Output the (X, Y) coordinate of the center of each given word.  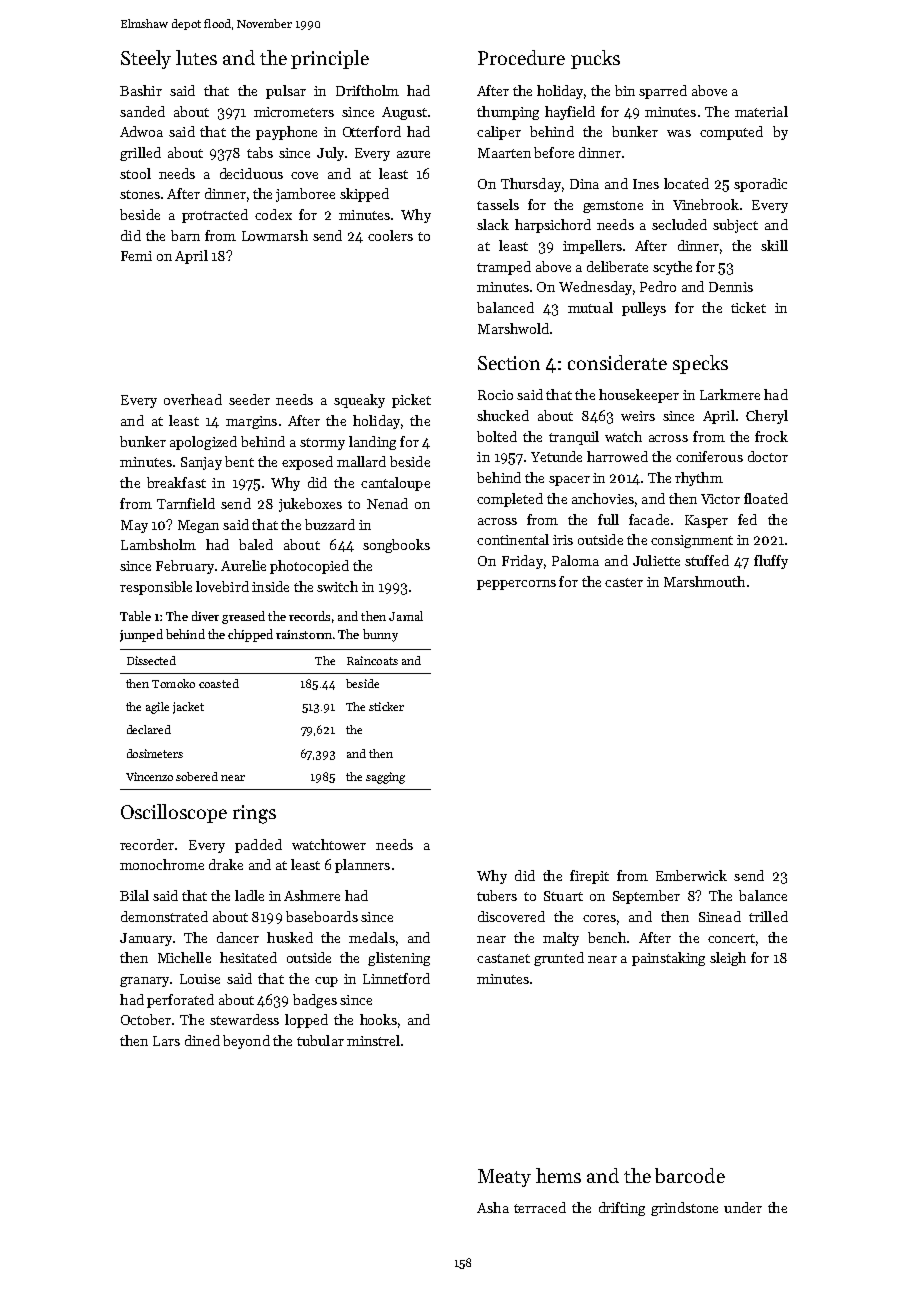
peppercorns (516, 585)
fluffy (771, 562)
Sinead (720, 916)
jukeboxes (310, 505)
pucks (595, 59)
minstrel (373, 1040)
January (146, 939)
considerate (617, 362)
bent (239, 461)
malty (561, 939)
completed (510, 500)
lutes (196, 57)
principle (330, 59)
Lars (166, 1041)
